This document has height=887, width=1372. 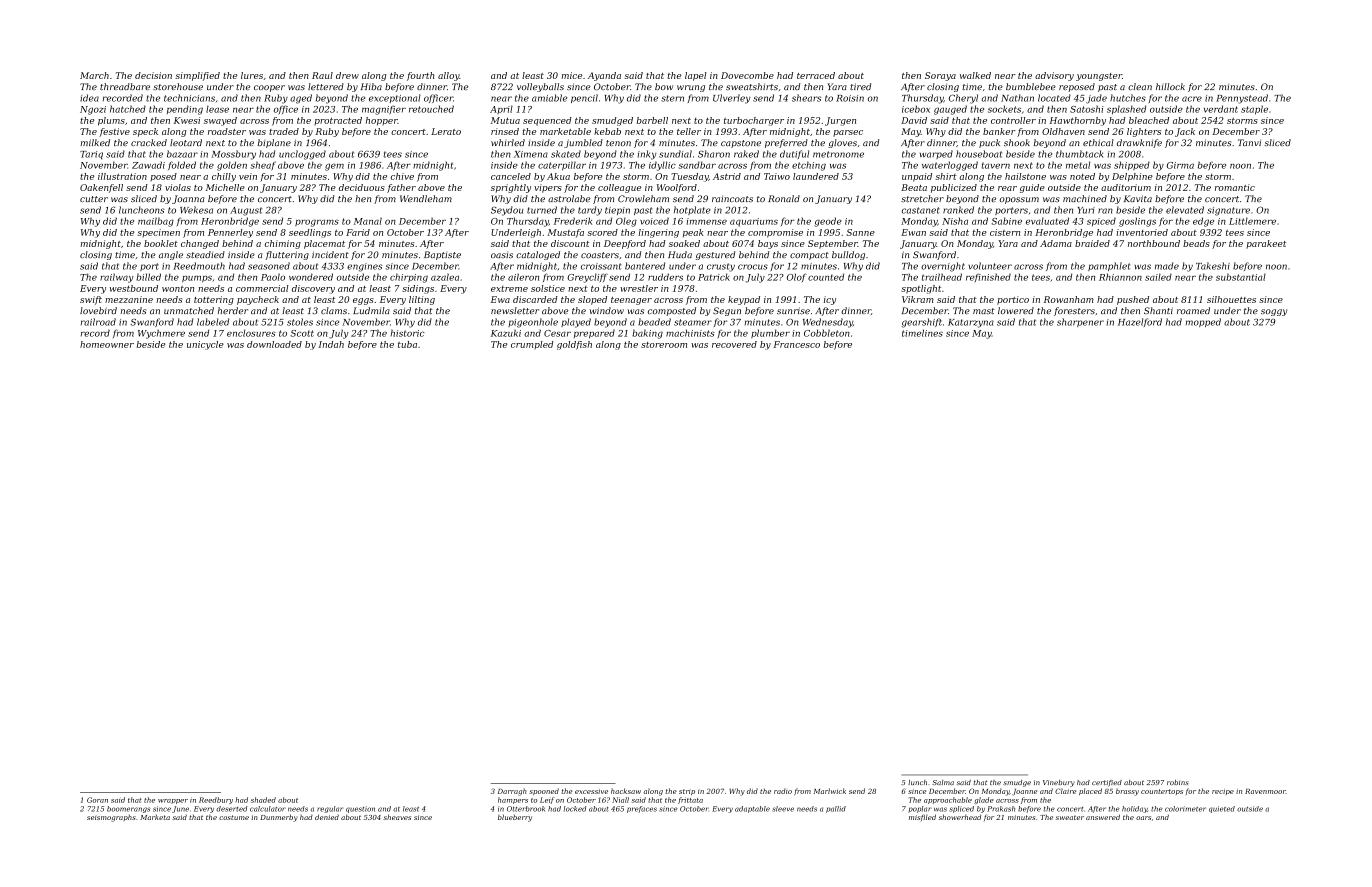 I want to click on Salma, so click(x=943, y=782).
